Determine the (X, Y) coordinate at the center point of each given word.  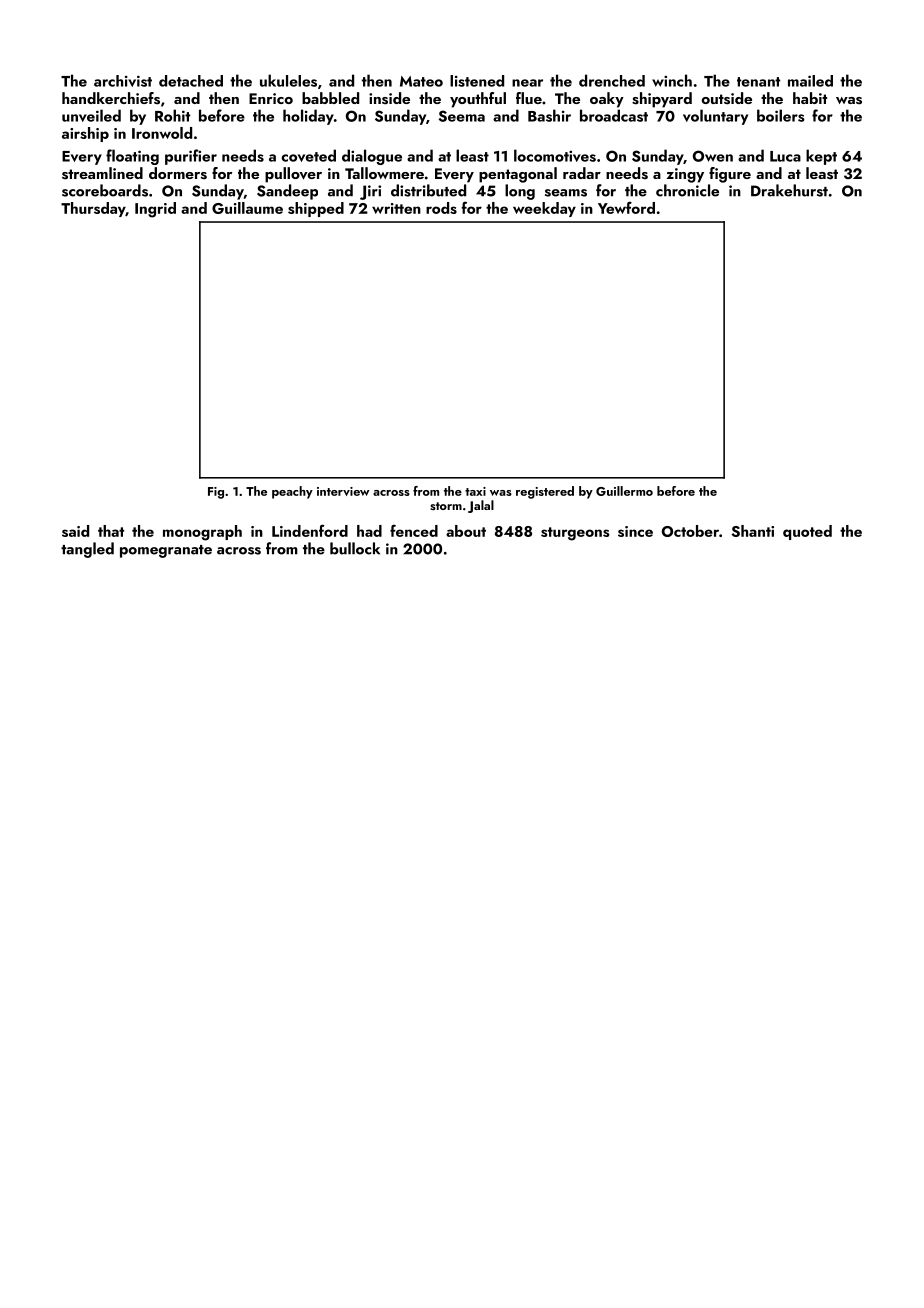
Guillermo (624, 491)
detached (191, 81)
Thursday (93, 209)
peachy (292, 492)
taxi (475, 491)
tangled (87, 550)
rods (441, 208)
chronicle (687, 190)
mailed (810, 81)
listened (477, 81)
